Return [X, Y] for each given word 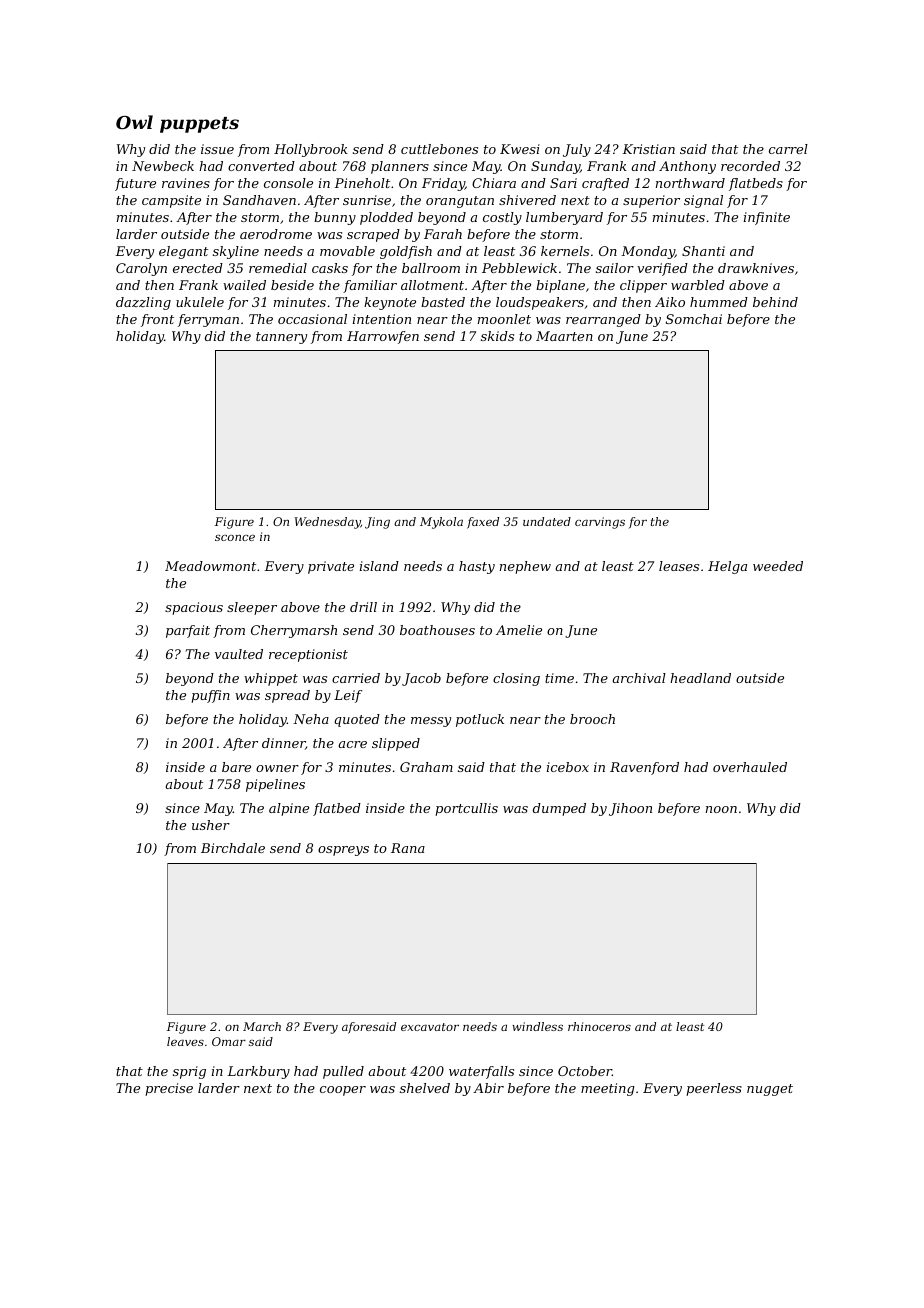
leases [679, 566]
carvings [600, 523]
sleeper [252, 608]
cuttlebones [439, 149]
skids [497, 336]
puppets [199, 125]
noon [721, 809]
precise [169, 1089]
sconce [235, 538]
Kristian [648, 149]
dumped [559, 809]
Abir [488, 1088]
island [379, 566]
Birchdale [233, 848]
